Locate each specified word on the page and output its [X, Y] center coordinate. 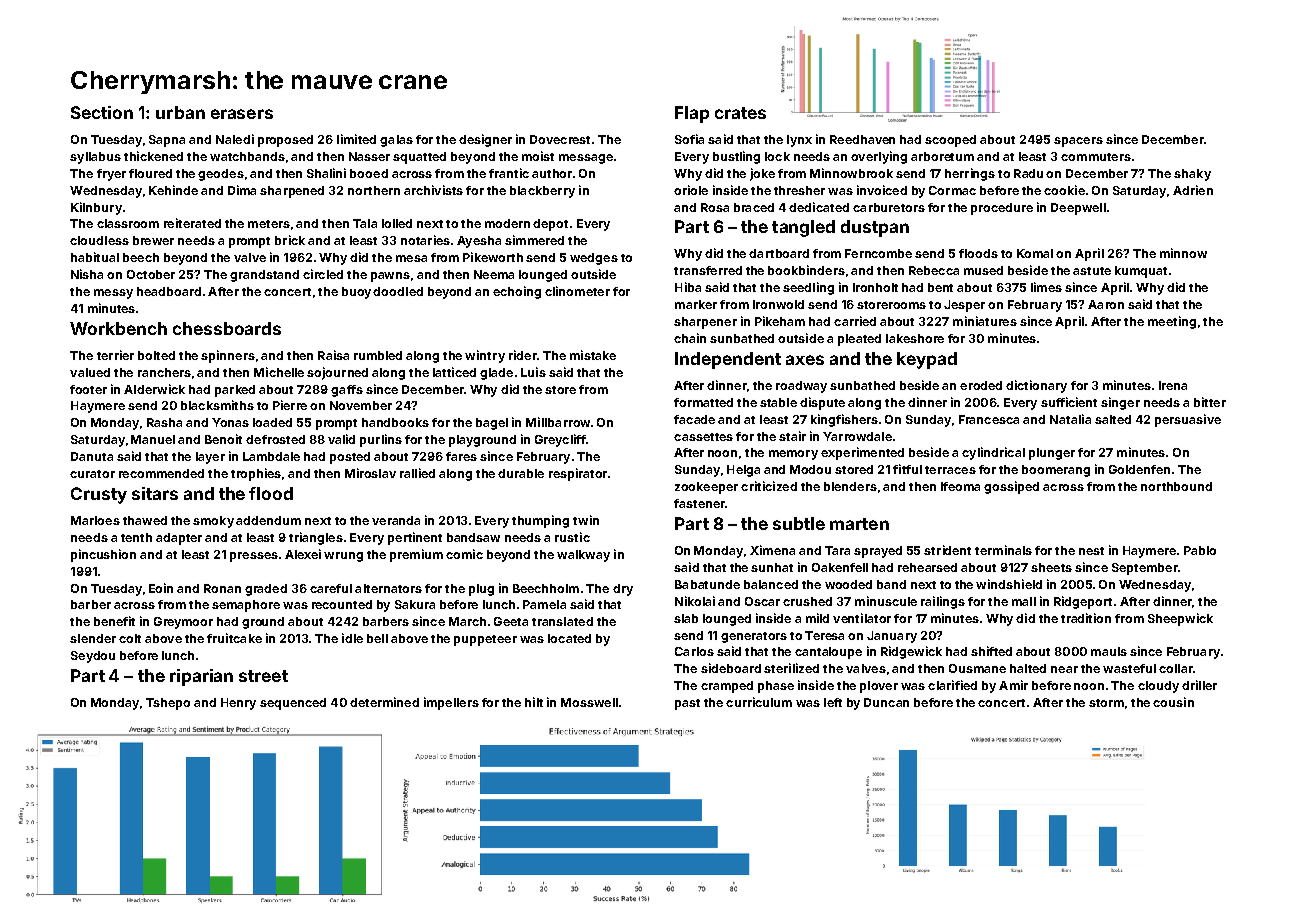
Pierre [290, 405]
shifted [991, 651]
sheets [1051, 567]
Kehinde [173, 190]
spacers [1078, 142]
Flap [692, 114]
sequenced [293, 704]
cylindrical [993, 453]
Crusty [99, 495]
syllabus [95, 158]
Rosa [715, 207]
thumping [540, 521]
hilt [534, 702]
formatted [703, 402]
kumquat [1141, 272]
